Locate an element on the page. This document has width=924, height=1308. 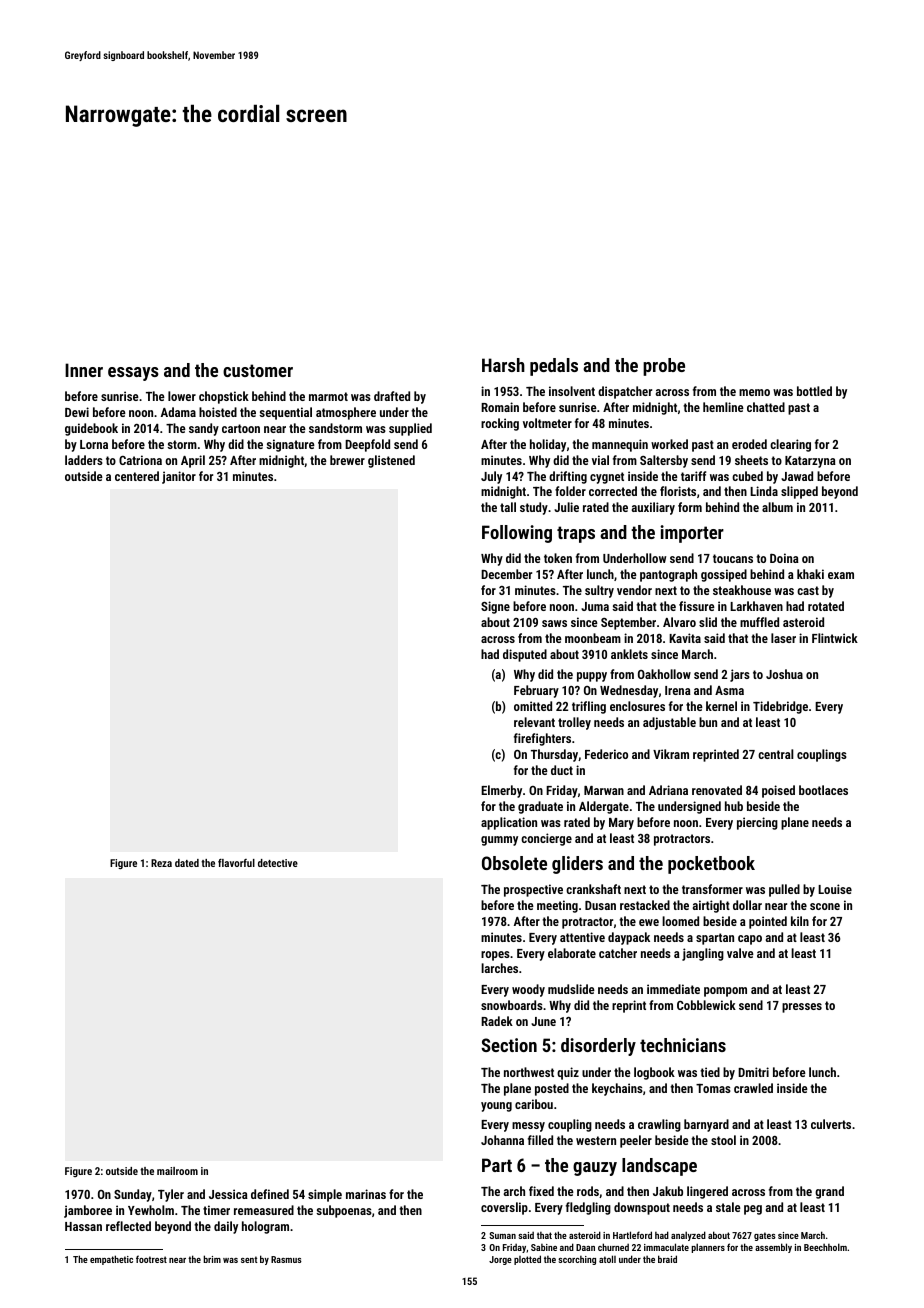
crawled is located at coordinates (753, 1088).
